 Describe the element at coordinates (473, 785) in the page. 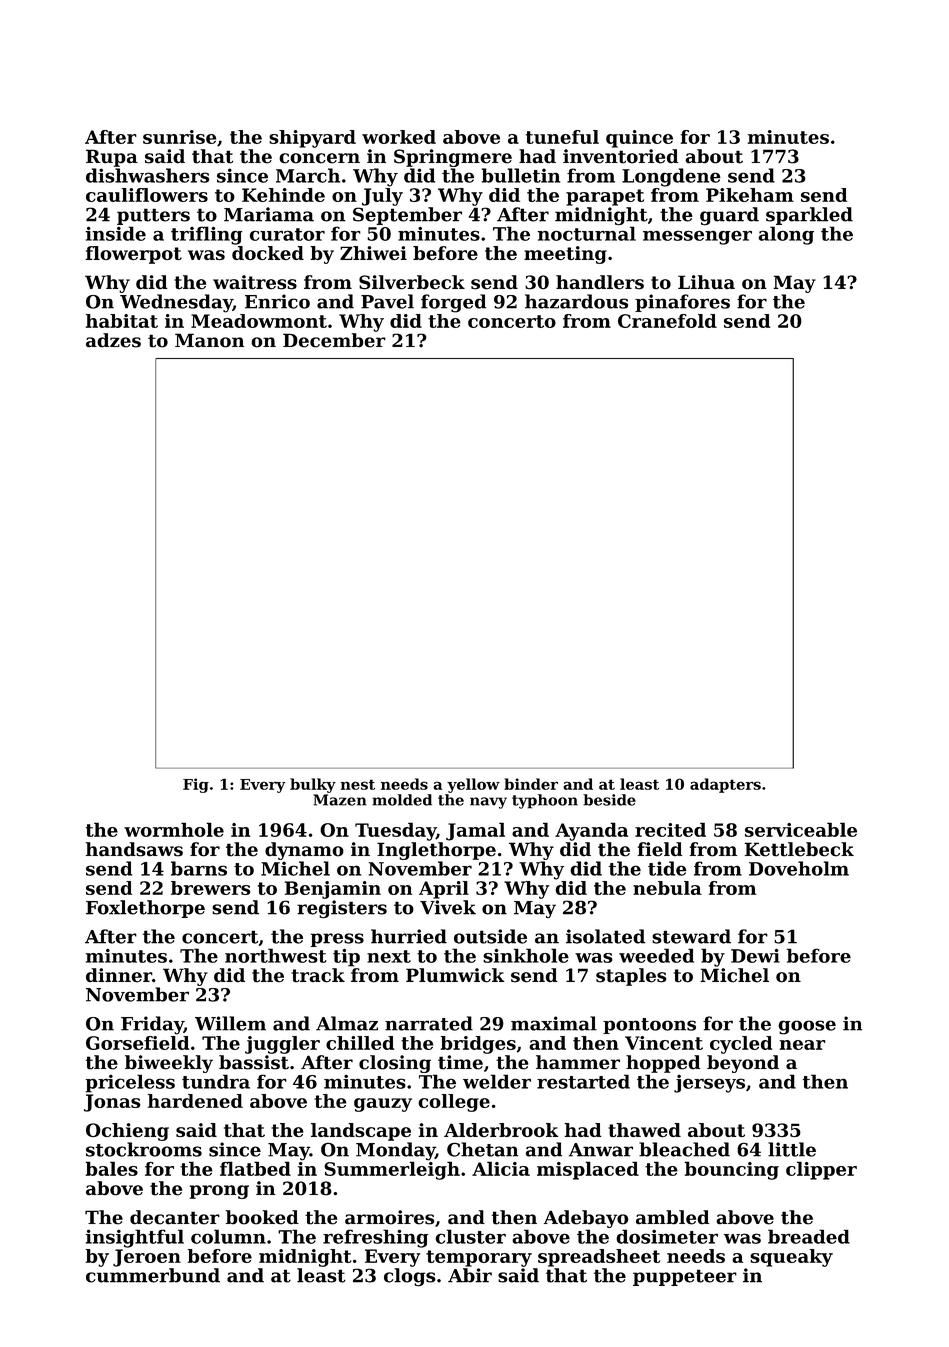

I see `yellow` at that location.
